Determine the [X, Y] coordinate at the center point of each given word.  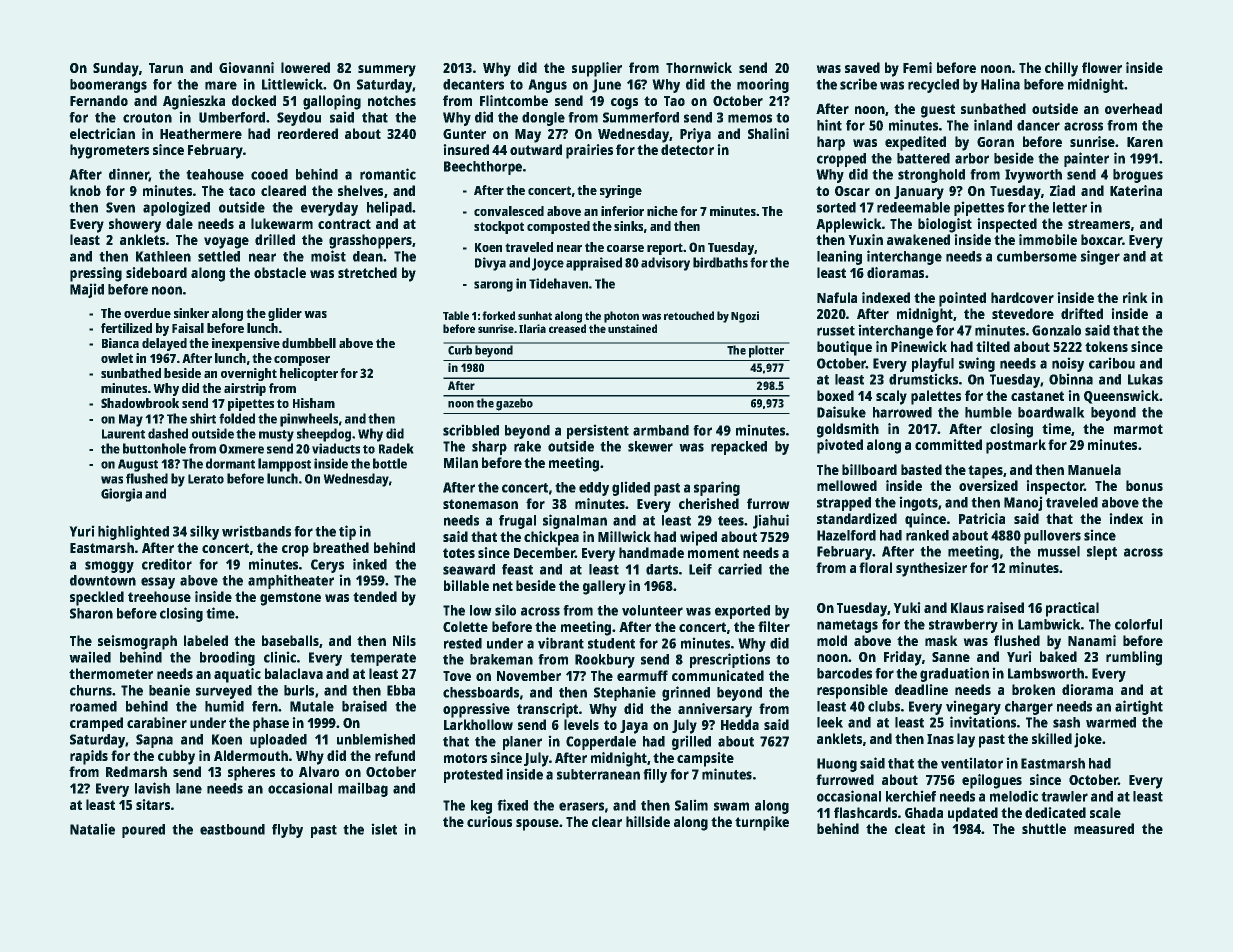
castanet [1037, 396]
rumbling [1134, 658]
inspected [1007, 225]
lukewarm [282, 223]
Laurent [123, 434]
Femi [917, 67]
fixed [512, 805]
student [611, 643]
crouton [147, 118]
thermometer [111, 673]
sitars [153, 804]
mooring [763, 85]
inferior [622, 211]
